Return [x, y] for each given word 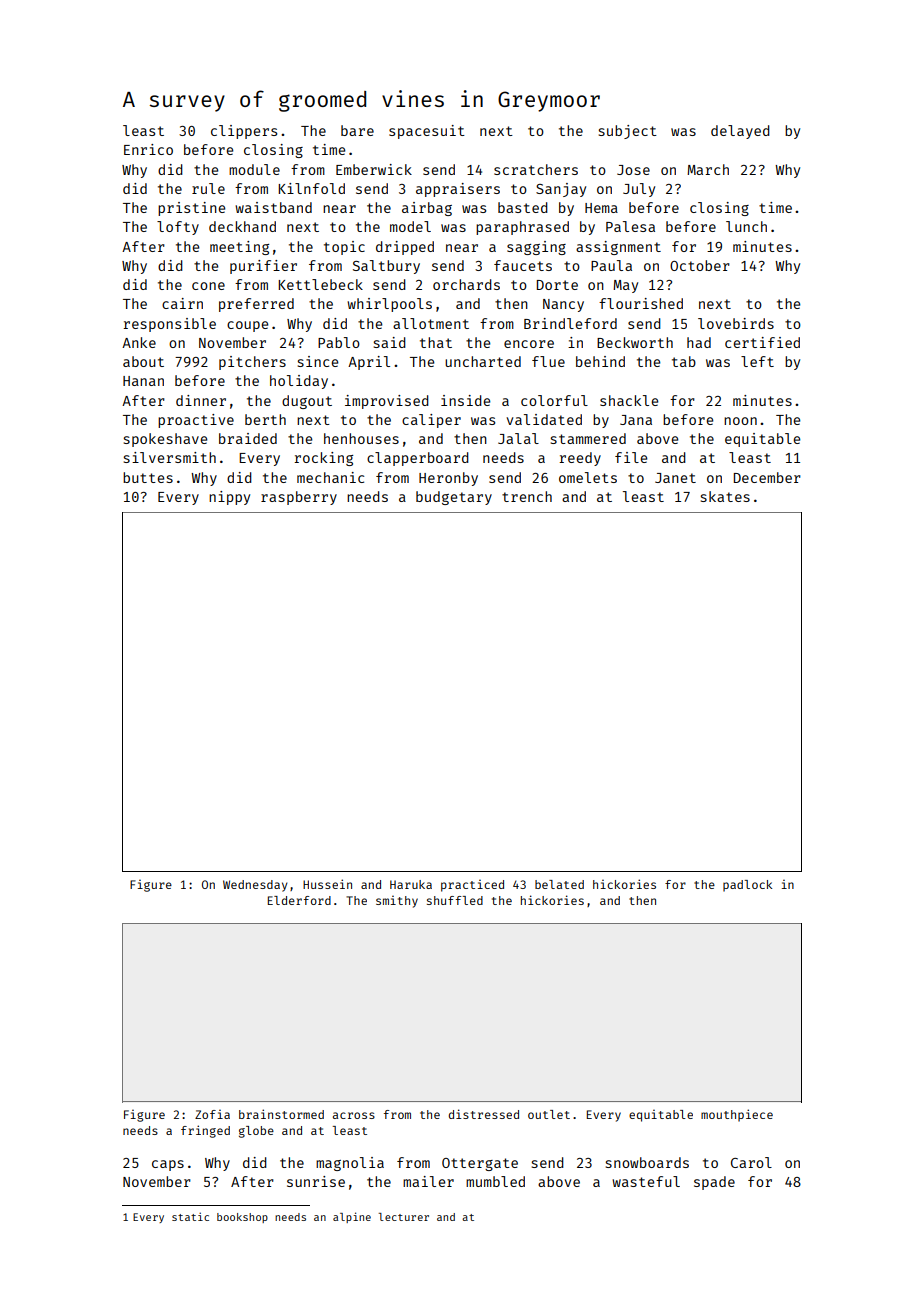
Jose [633, 170]
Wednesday [255, 886]
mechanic [330, 477]
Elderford [299, 900]
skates [725, 496]
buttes [148, 477]
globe [256, 1132]
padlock [747, 886]
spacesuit [427, 132]
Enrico [148, 149]
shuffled [455, 900]
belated [559, 884]
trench [527, 496]
